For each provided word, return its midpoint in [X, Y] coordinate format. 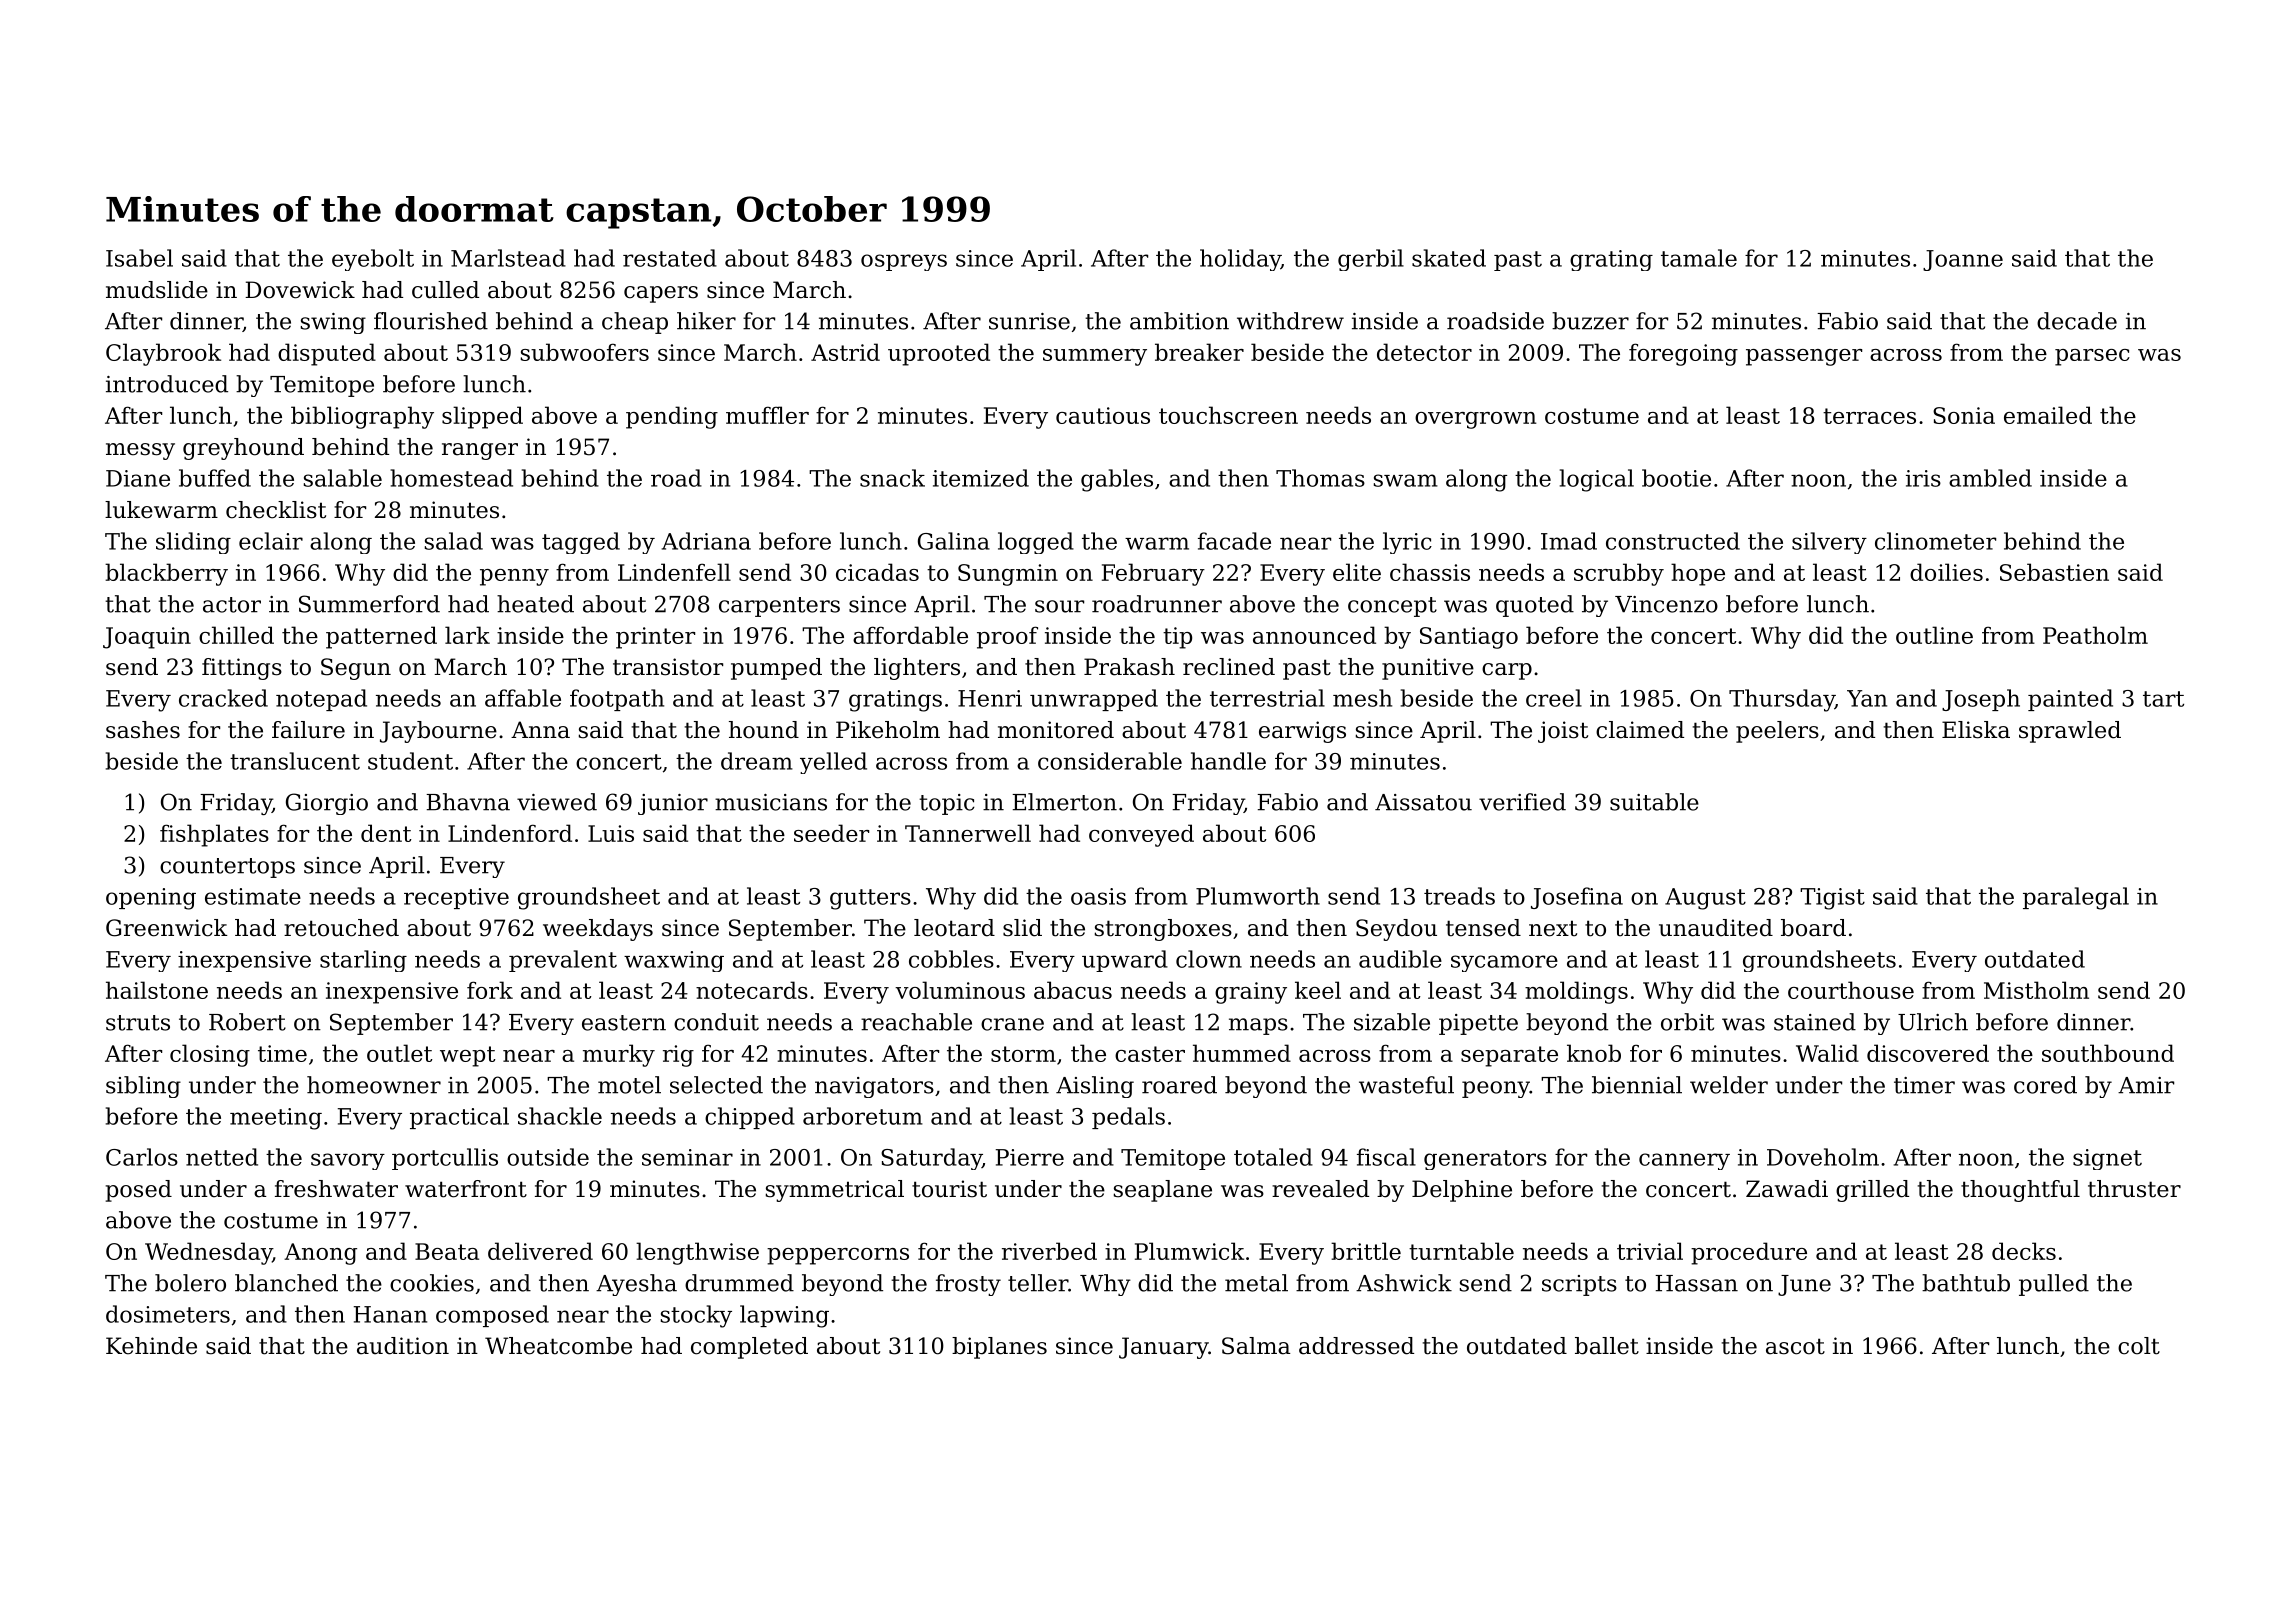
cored [2045, 1085]
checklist [276, 510]
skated [1449, 258]
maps [1258, 1026]
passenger [1804, 357]
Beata [447, 1251]
